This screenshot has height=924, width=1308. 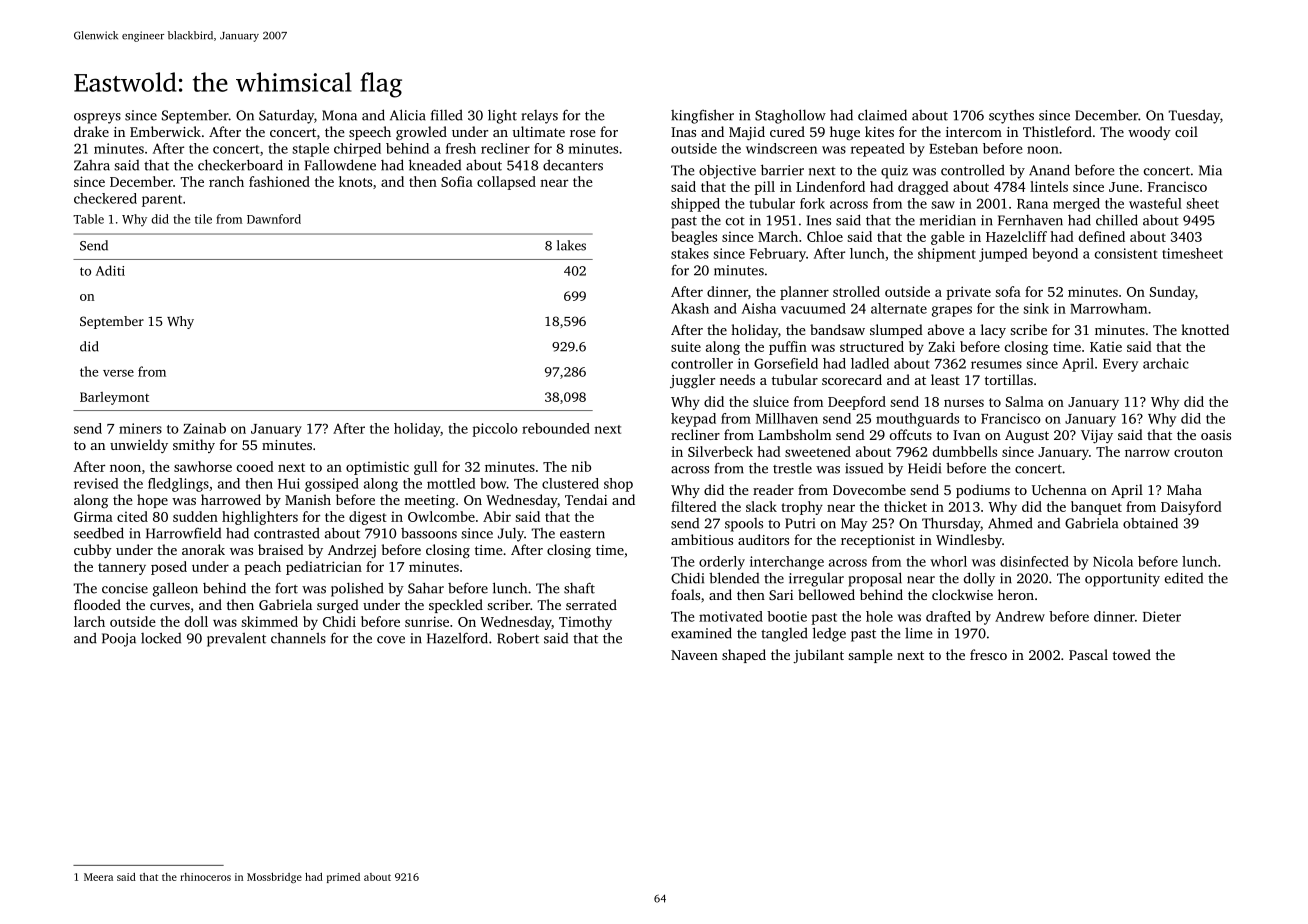 I want to click on Pooja, so click(x=119, y=640).
